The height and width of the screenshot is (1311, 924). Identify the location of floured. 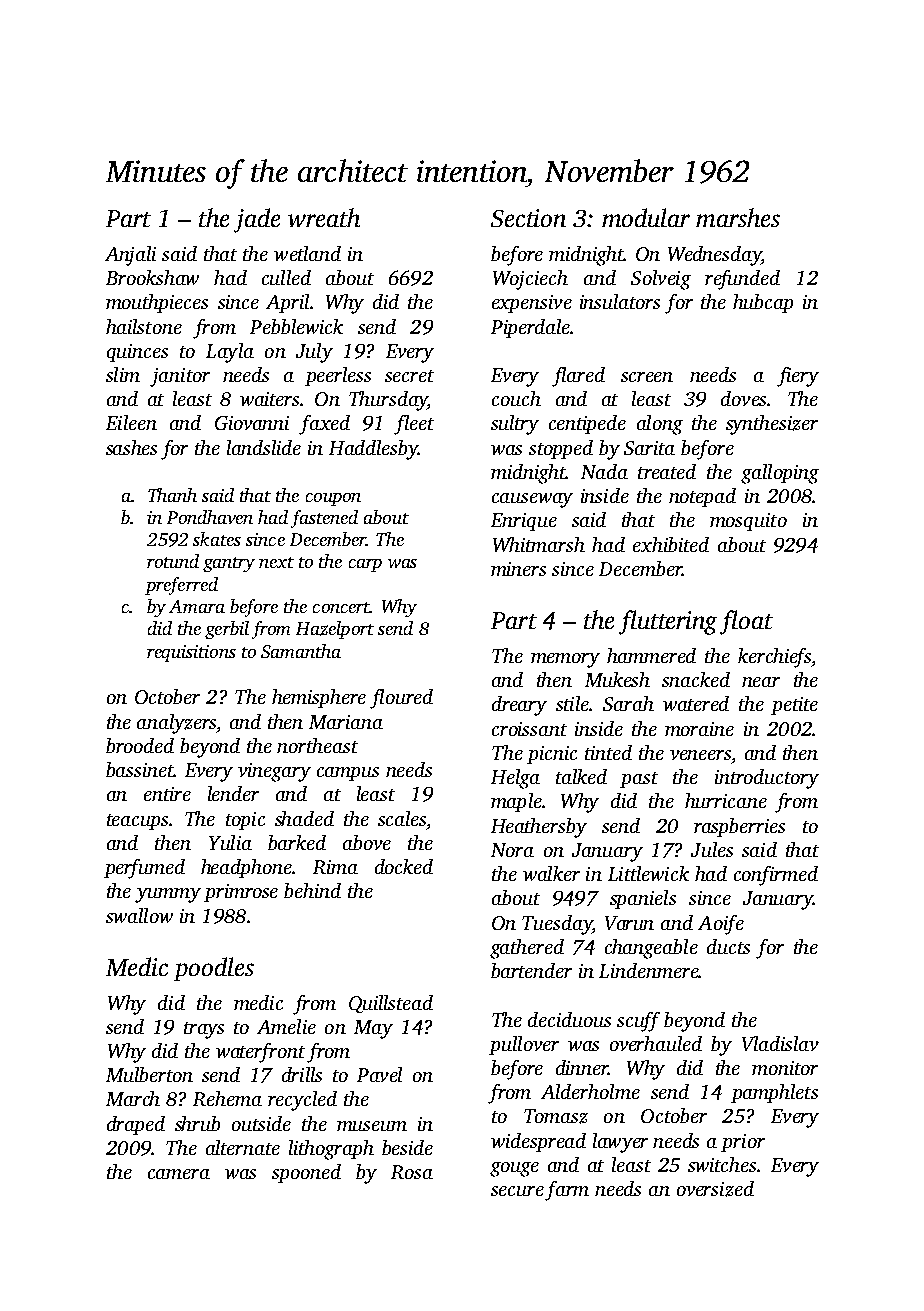
(401, 699).
